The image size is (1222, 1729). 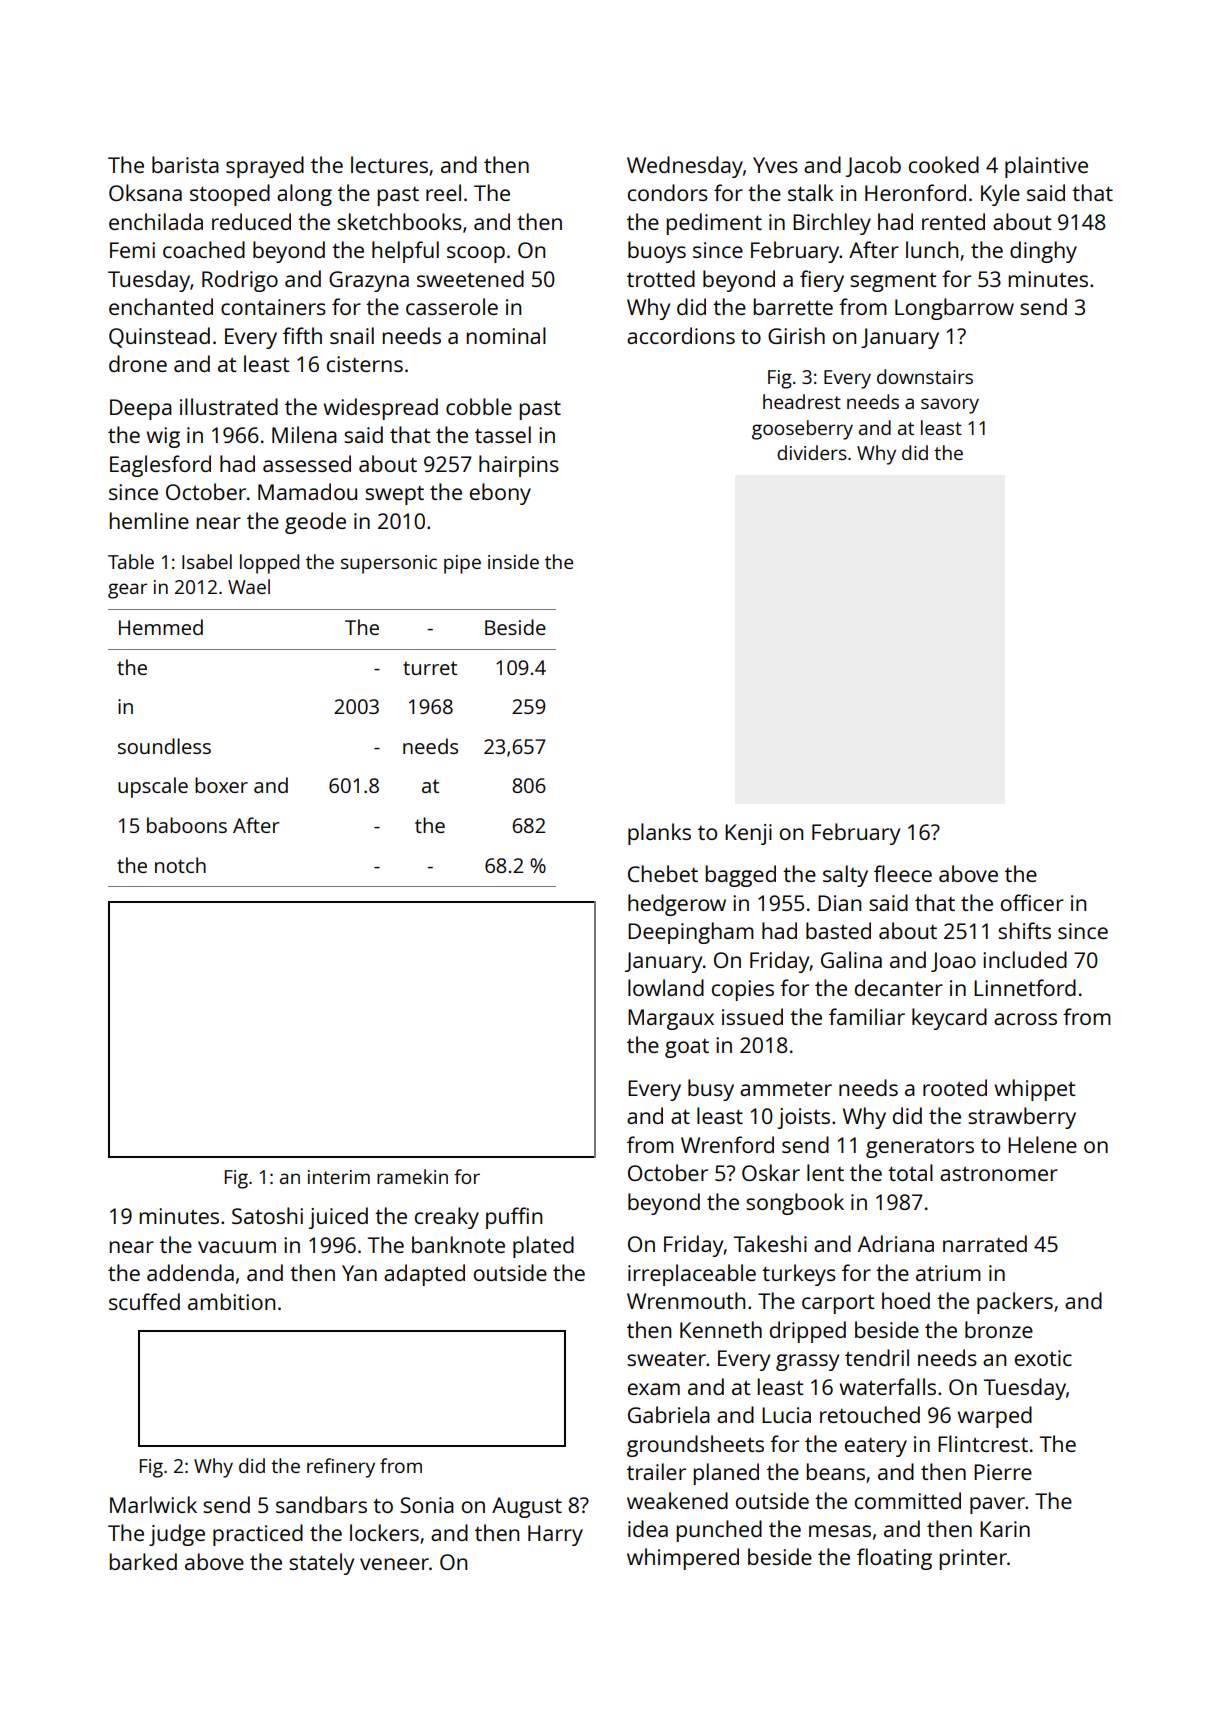 I want to click on inside, so click(x=513, y=561).
